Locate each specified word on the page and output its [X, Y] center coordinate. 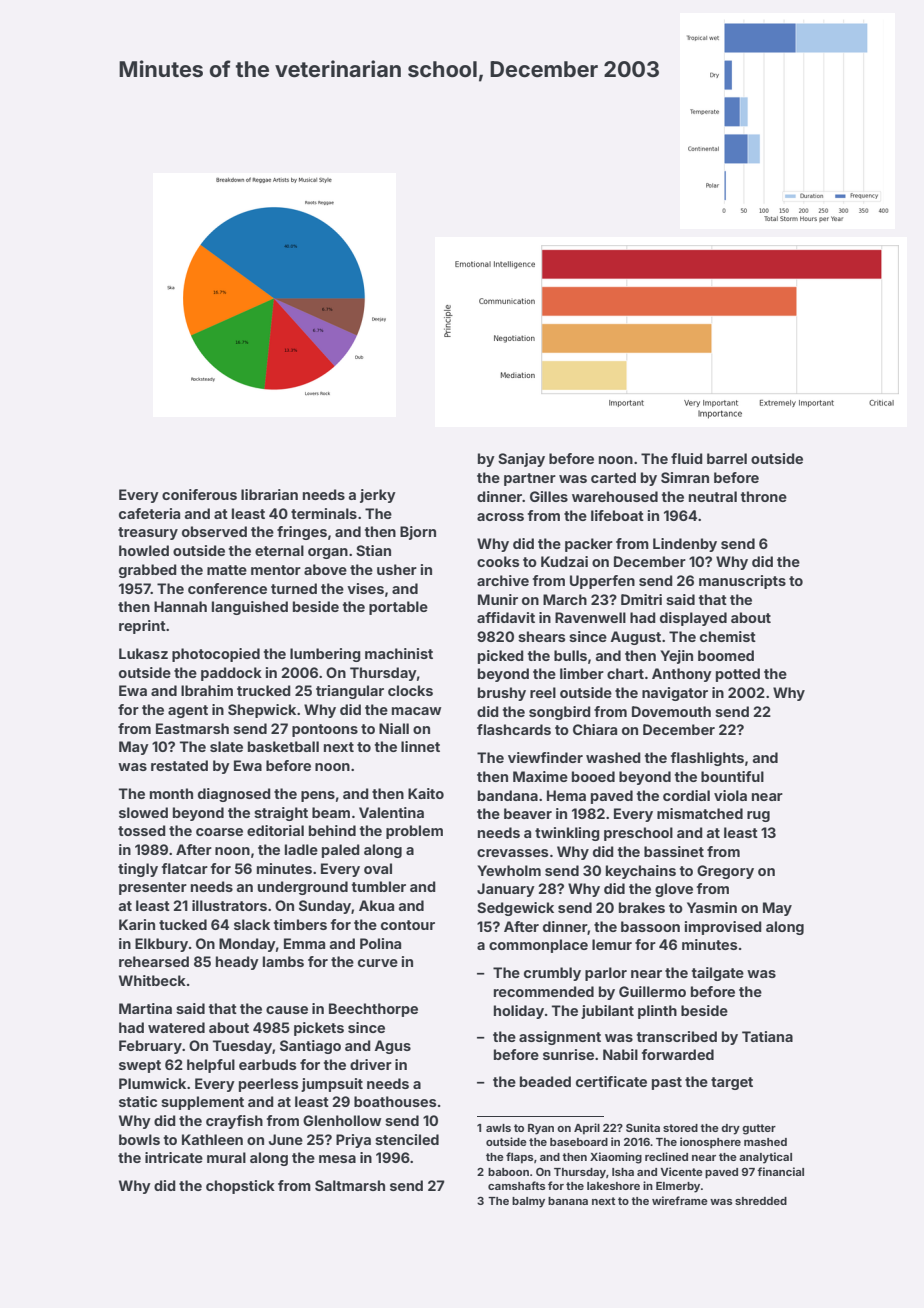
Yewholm [509, 870]
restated [179, 765]
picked [501, 657]
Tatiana [767, 1036]
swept [140, 1066]
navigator [675, 694]
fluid [687, 458]
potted [738, 675]
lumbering [325, 655]
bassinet [674, 851]
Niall [394, 728]
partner [530, 479]
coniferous [199, 494]
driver [371, 1064]
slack [252, 924]
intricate [174, 1157]
